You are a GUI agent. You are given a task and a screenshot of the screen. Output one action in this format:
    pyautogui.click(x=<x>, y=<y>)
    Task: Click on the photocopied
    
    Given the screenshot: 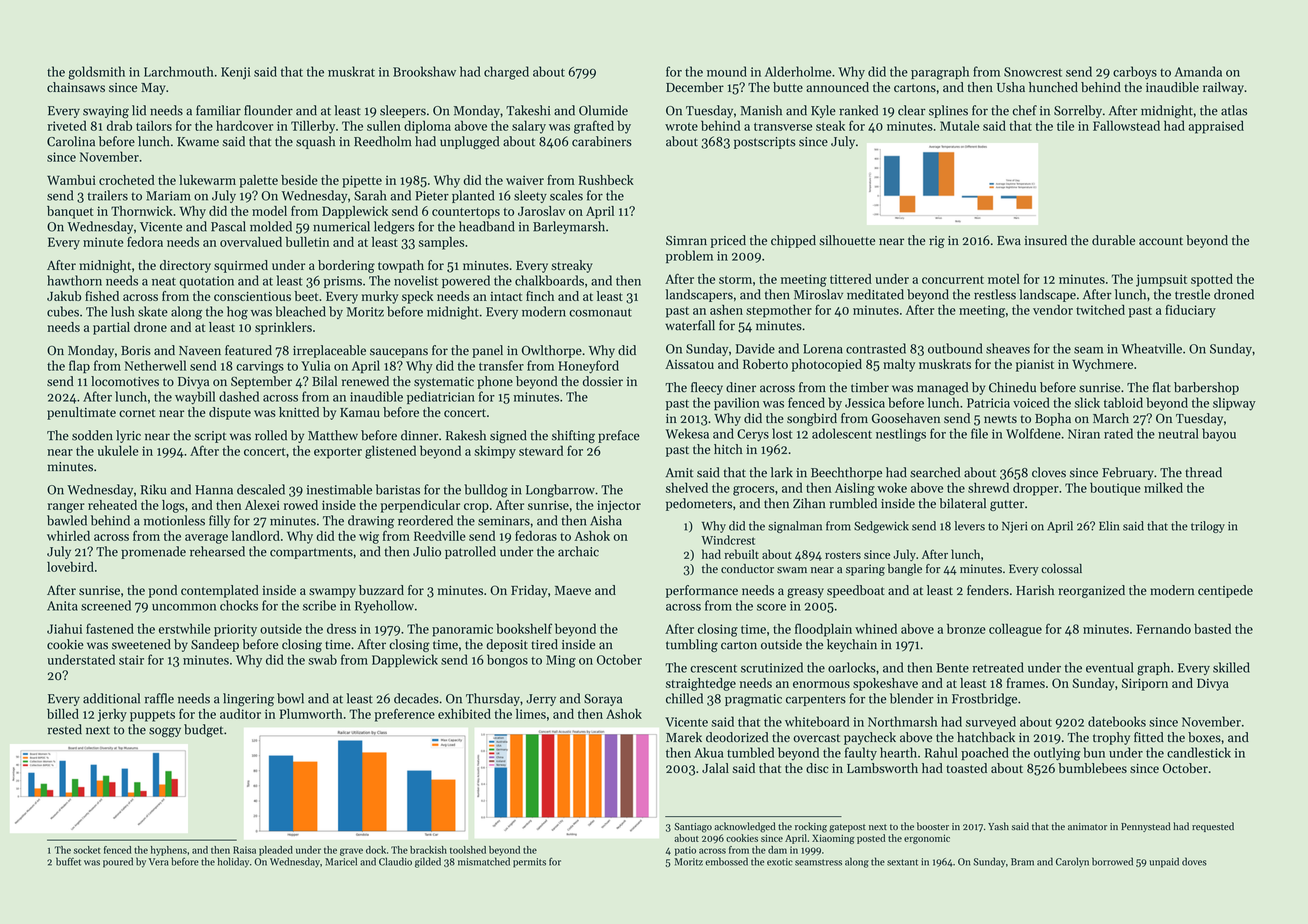 What is the action you would take?
    pyautogui.click(x=827, y=365)
